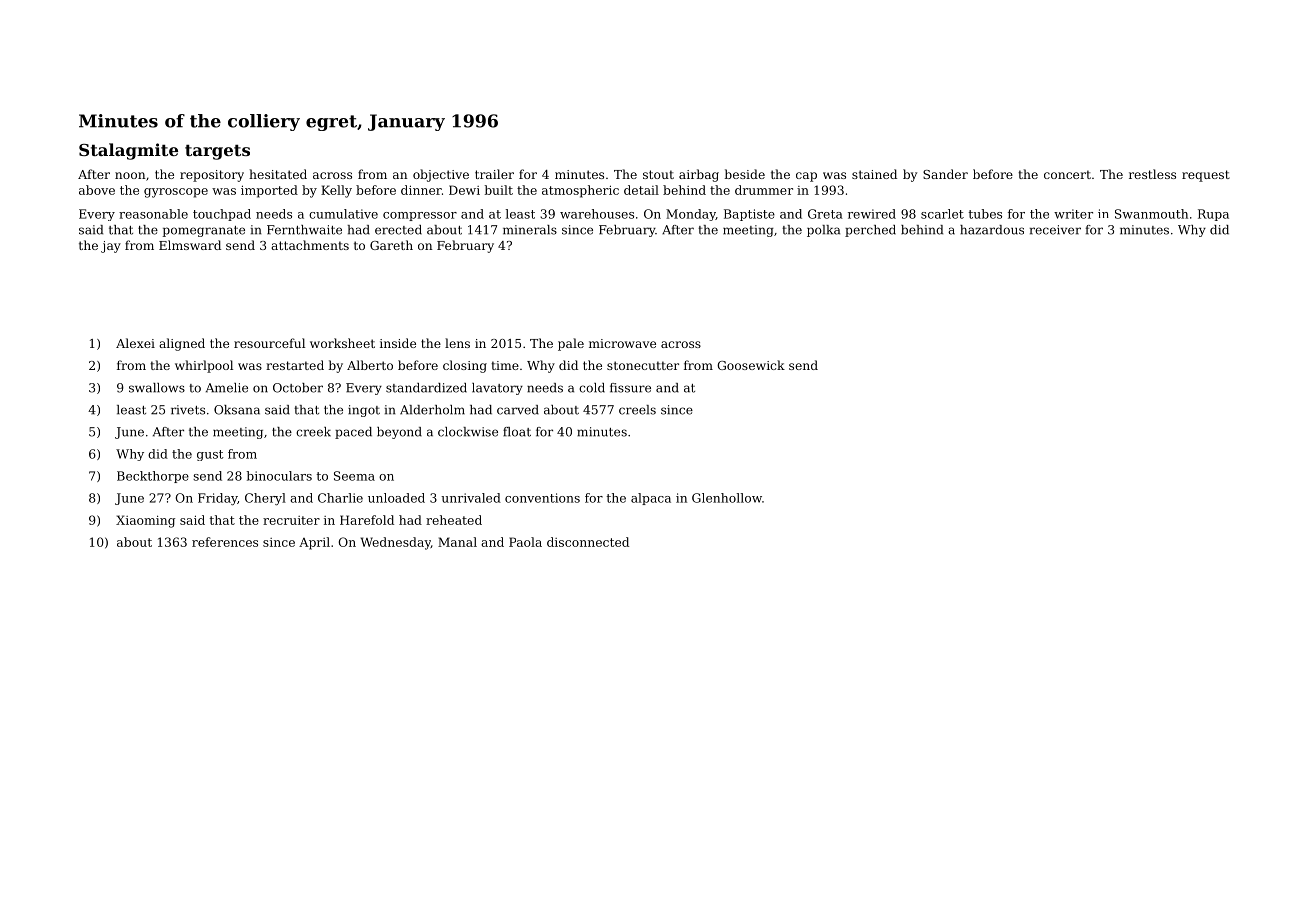  Describe the element at coordinates (517, 432) in the screenshot. I see `float` at that location.
